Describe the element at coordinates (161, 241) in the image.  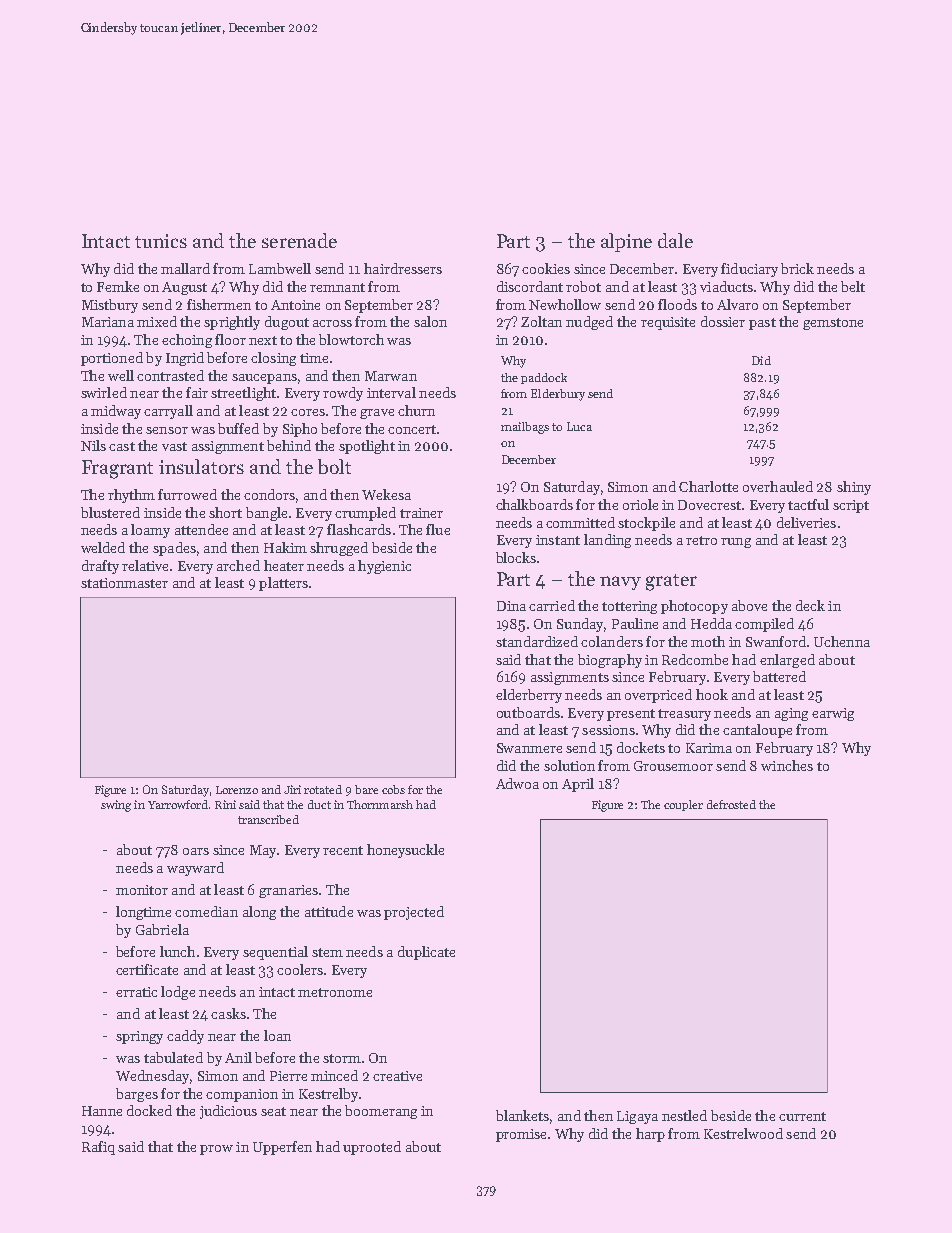
I see `tunics` at that location.
